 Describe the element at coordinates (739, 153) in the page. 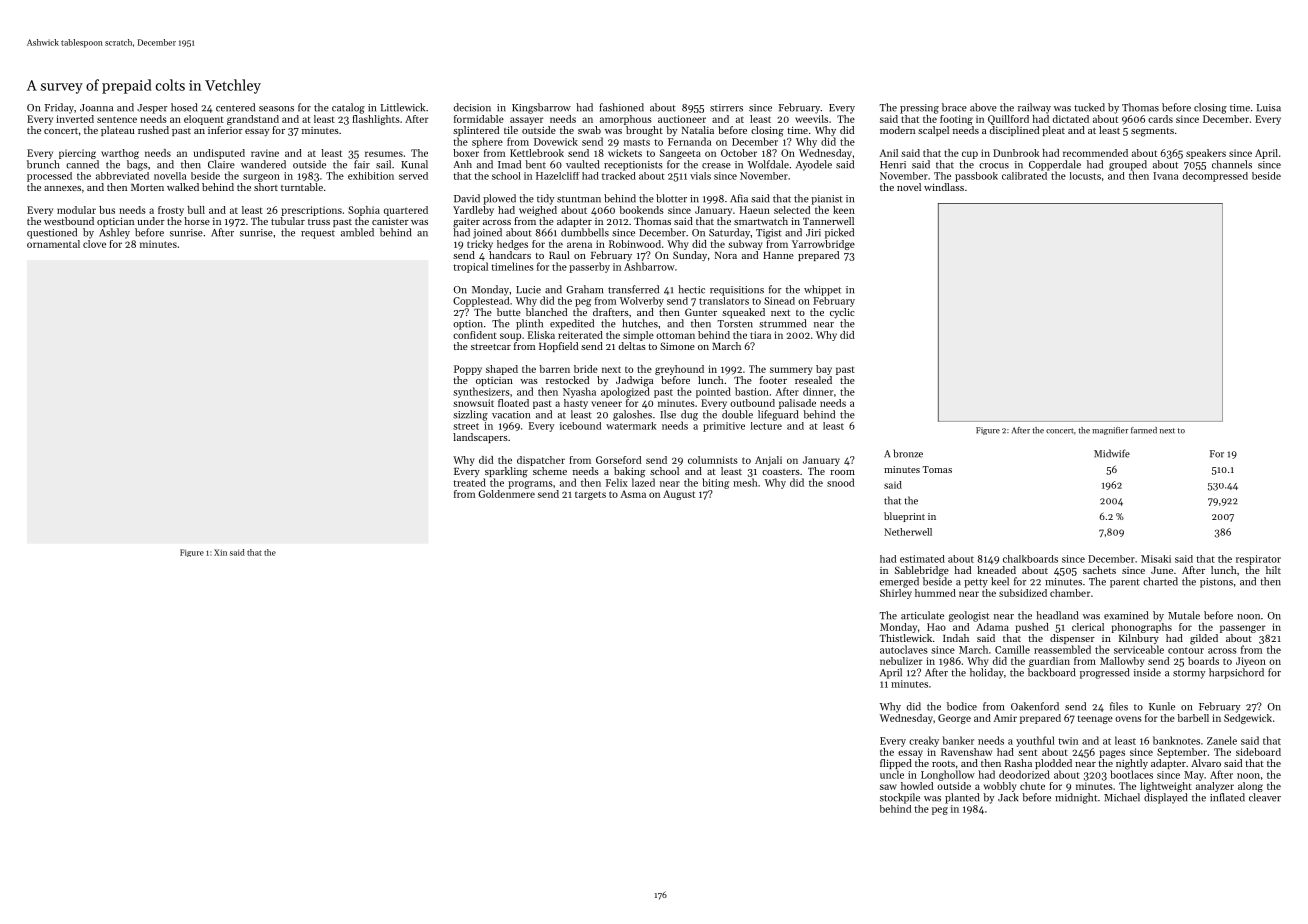

I see `October` at that location.
